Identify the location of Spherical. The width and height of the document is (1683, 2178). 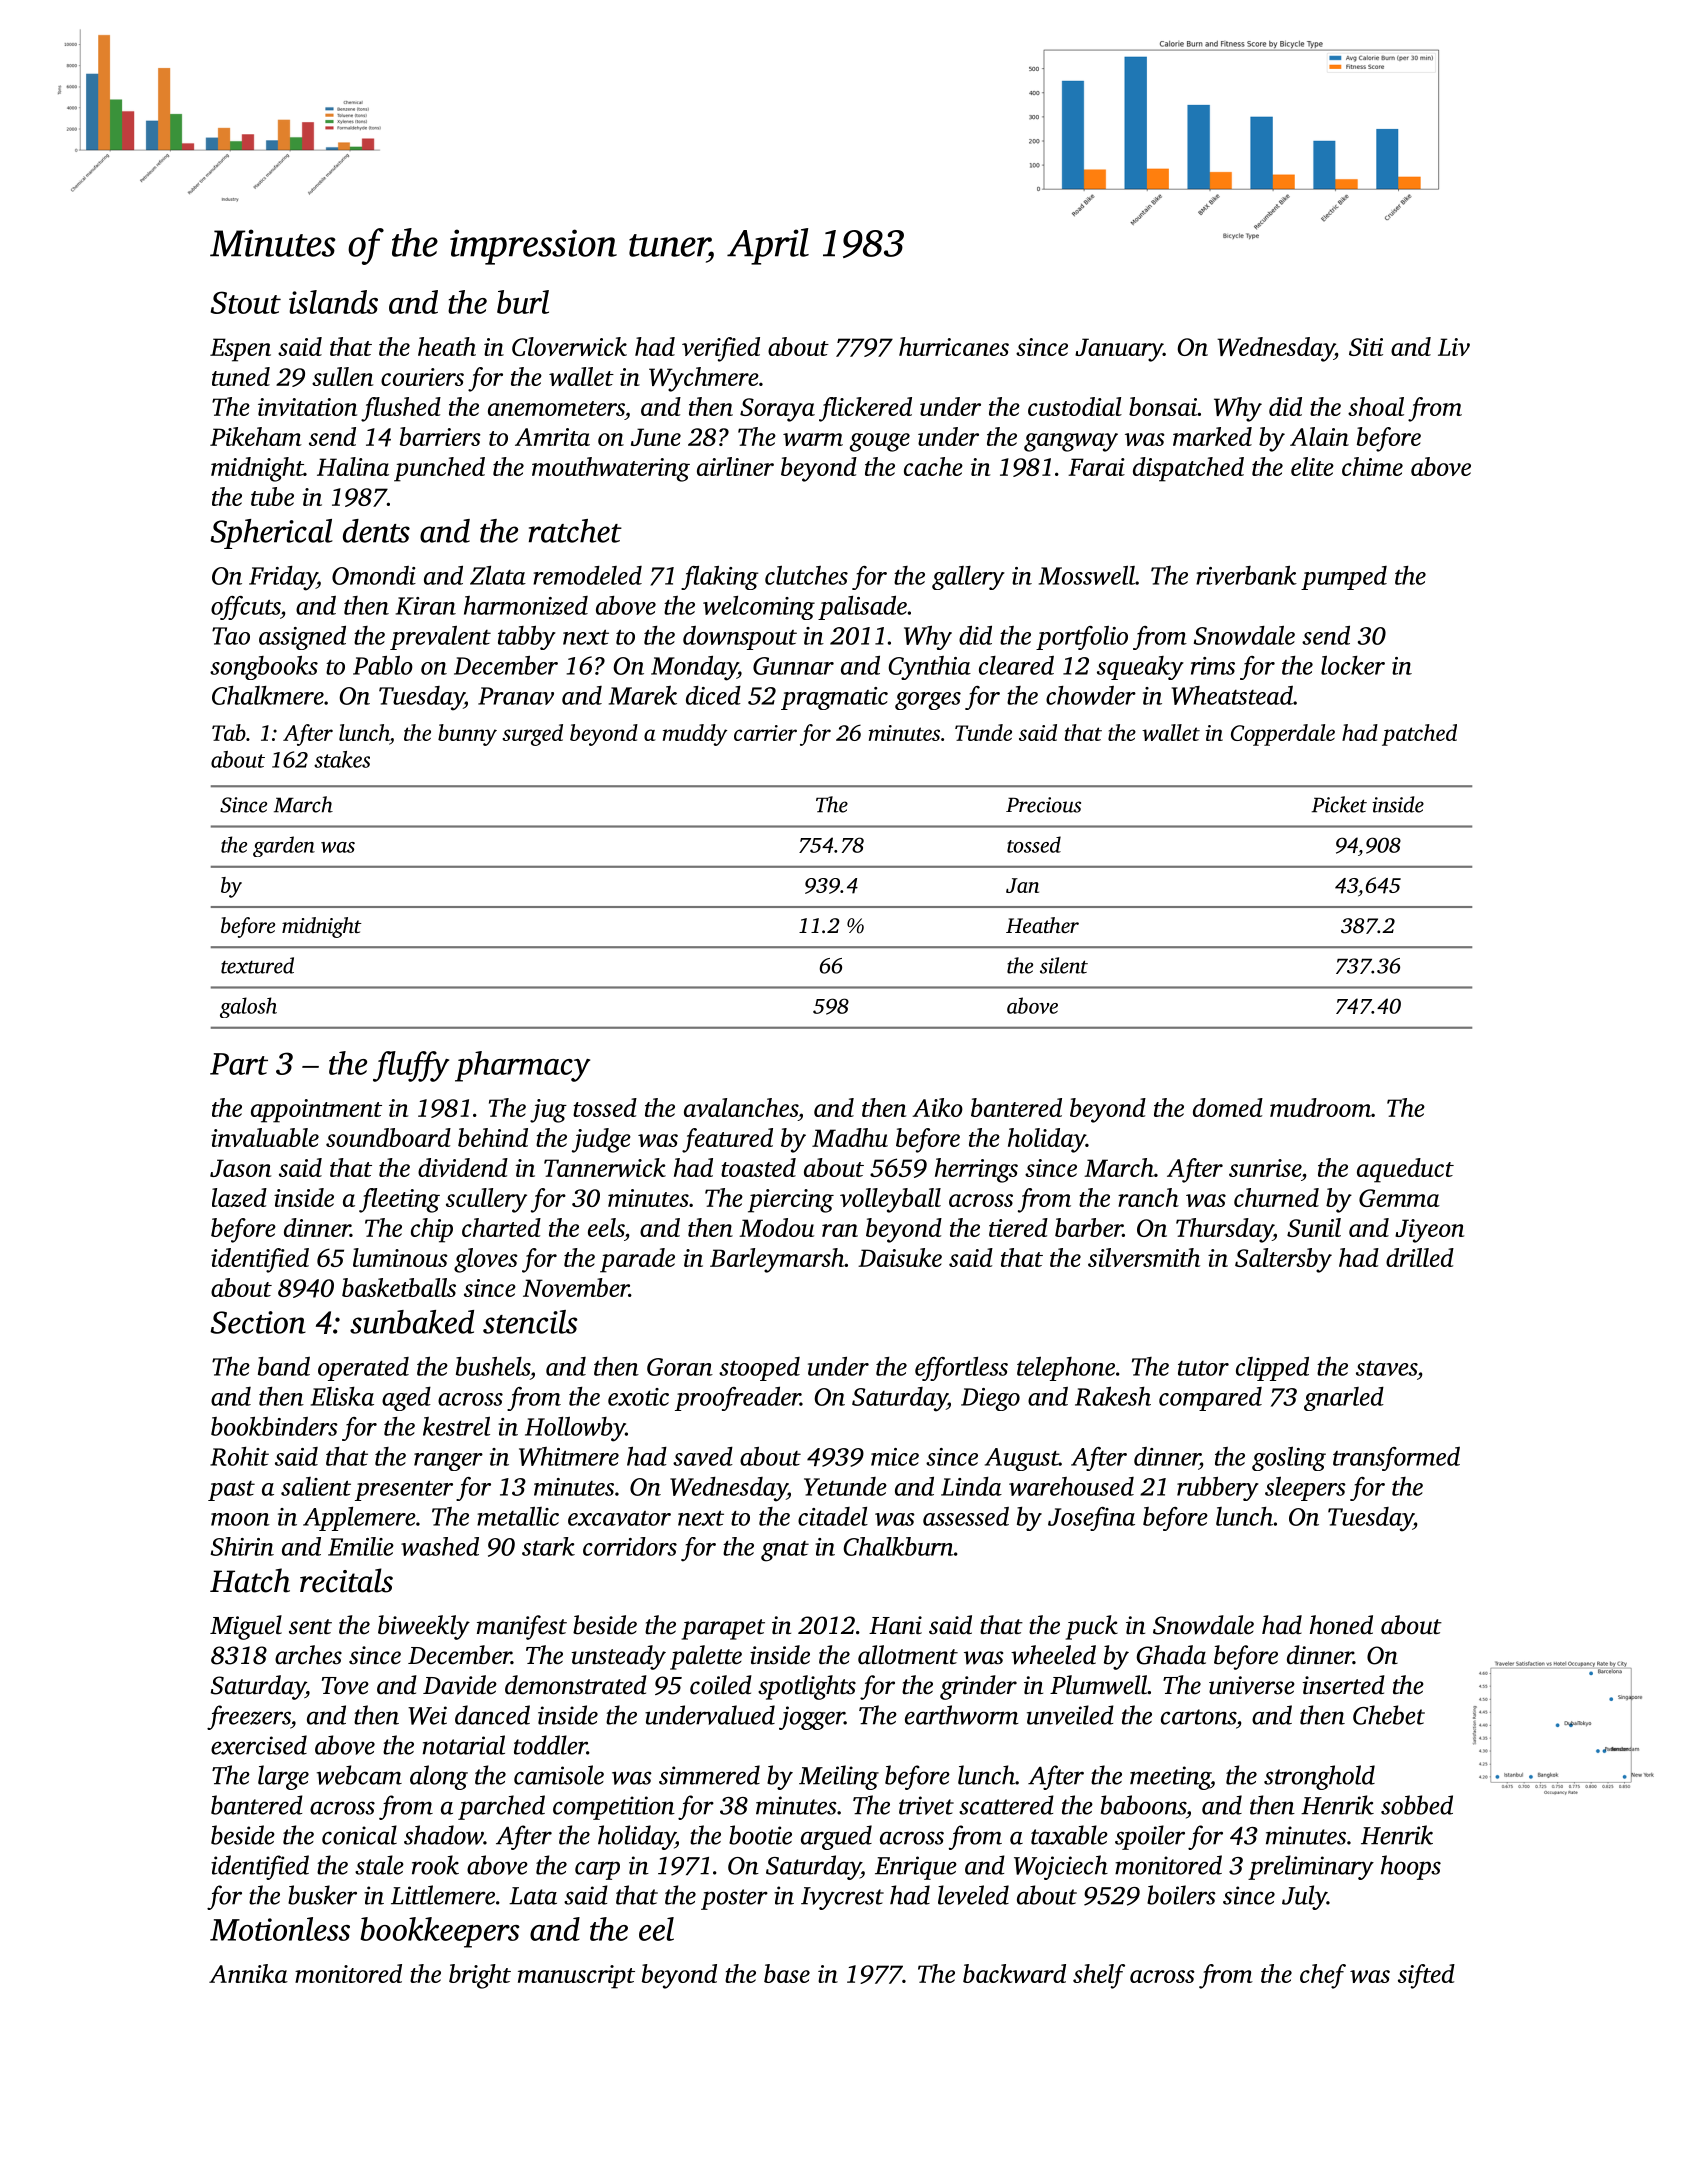
(271, 534).
